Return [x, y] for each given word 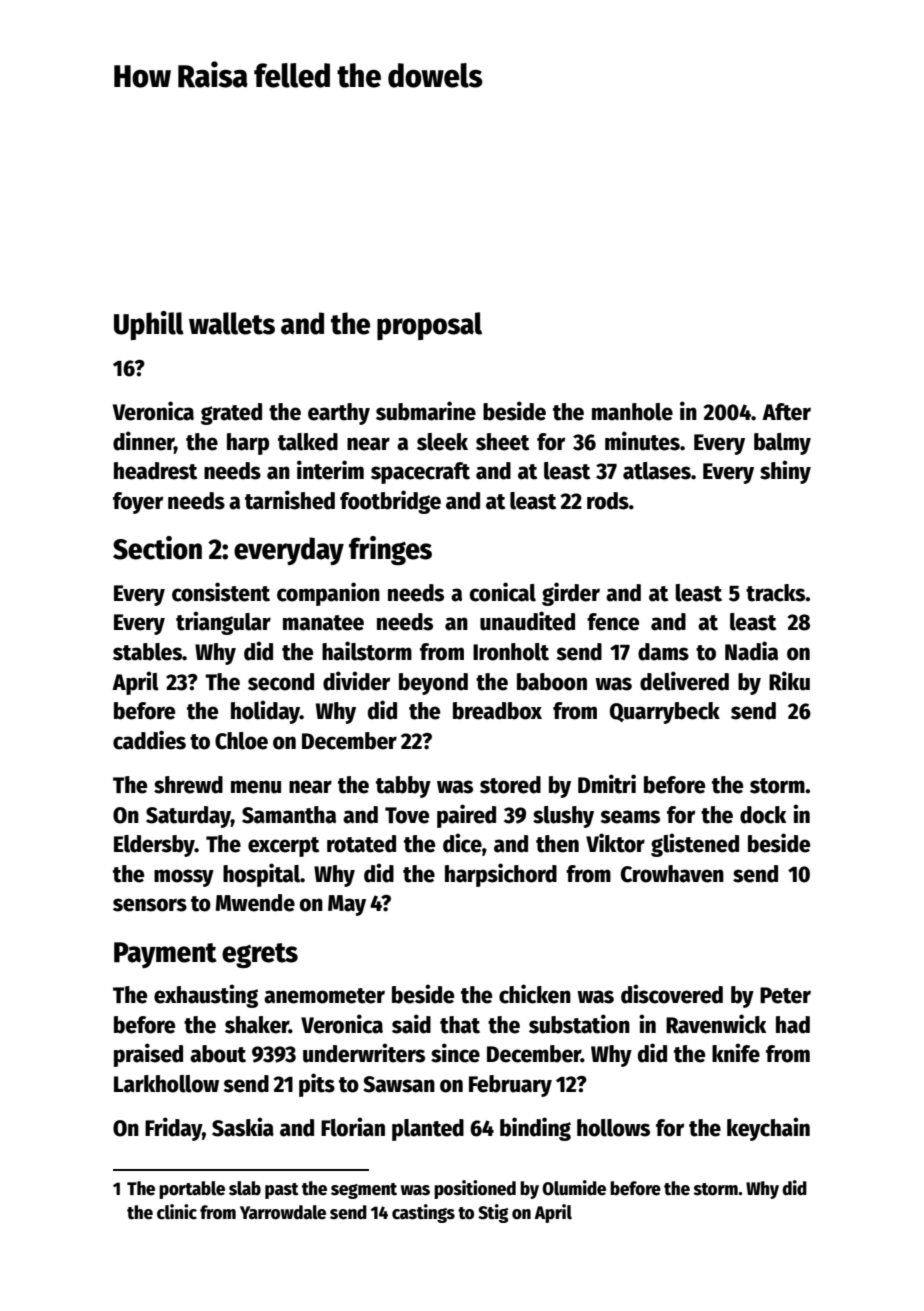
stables [147, 652]
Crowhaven [672, 874]
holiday [265, 712]
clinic [177, 1212]
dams [663, 652]
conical [502, 592]
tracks [776, 593]
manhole [632, 412]
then [557, 844]
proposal [429, 326]
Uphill [149, 325]
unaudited [527, 621]
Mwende [255, 903]
